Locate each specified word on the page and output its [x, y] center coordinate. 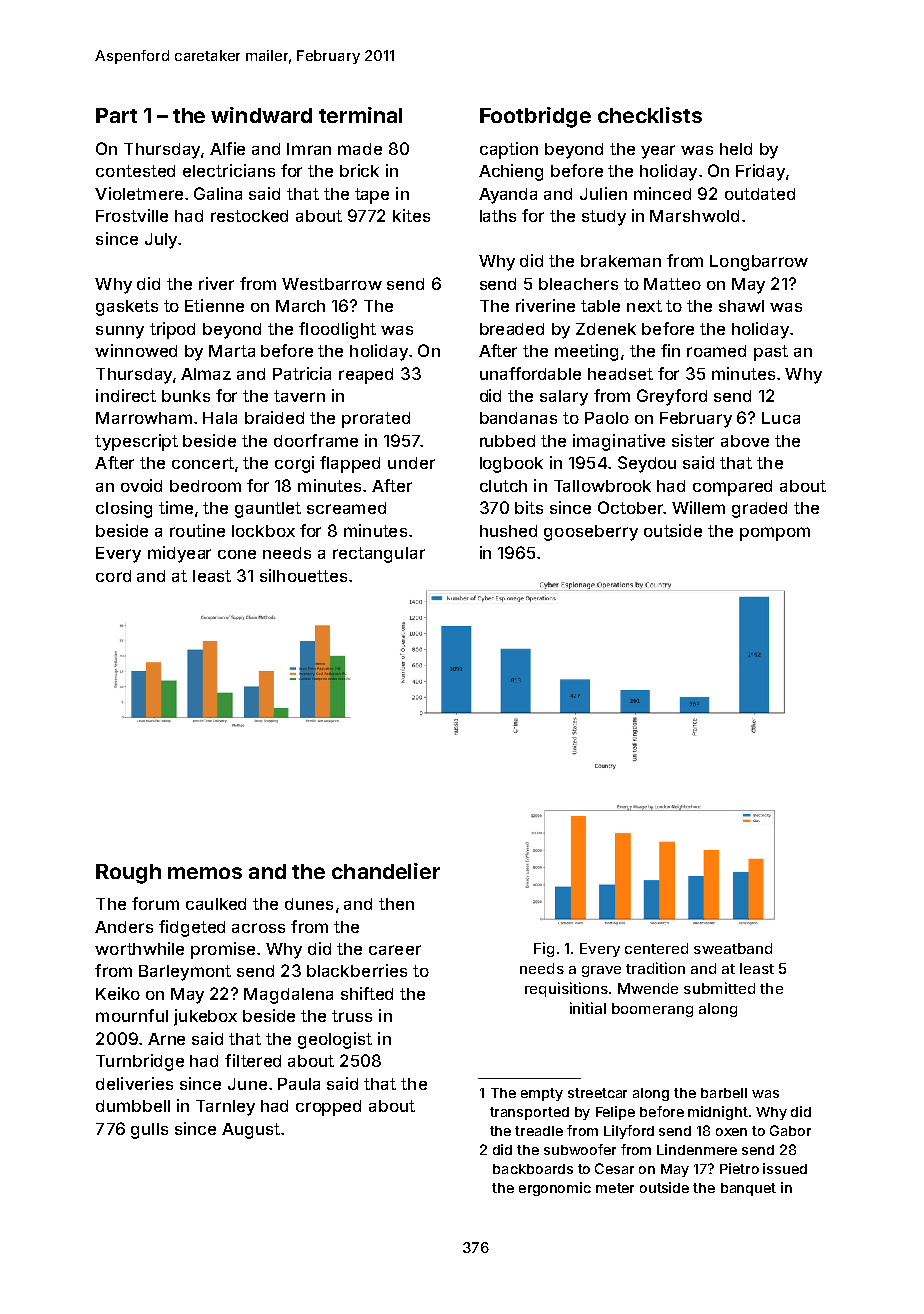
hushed [508, 531]
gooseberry [591, 533]
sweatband [733, 948]
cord [113, 576]
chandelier [386, 871]
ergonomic [555, 1189]
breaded [512, 329]
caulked [216, 904]
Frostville [132, 215]
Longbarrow [759, 263]
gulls [149, 1131]
